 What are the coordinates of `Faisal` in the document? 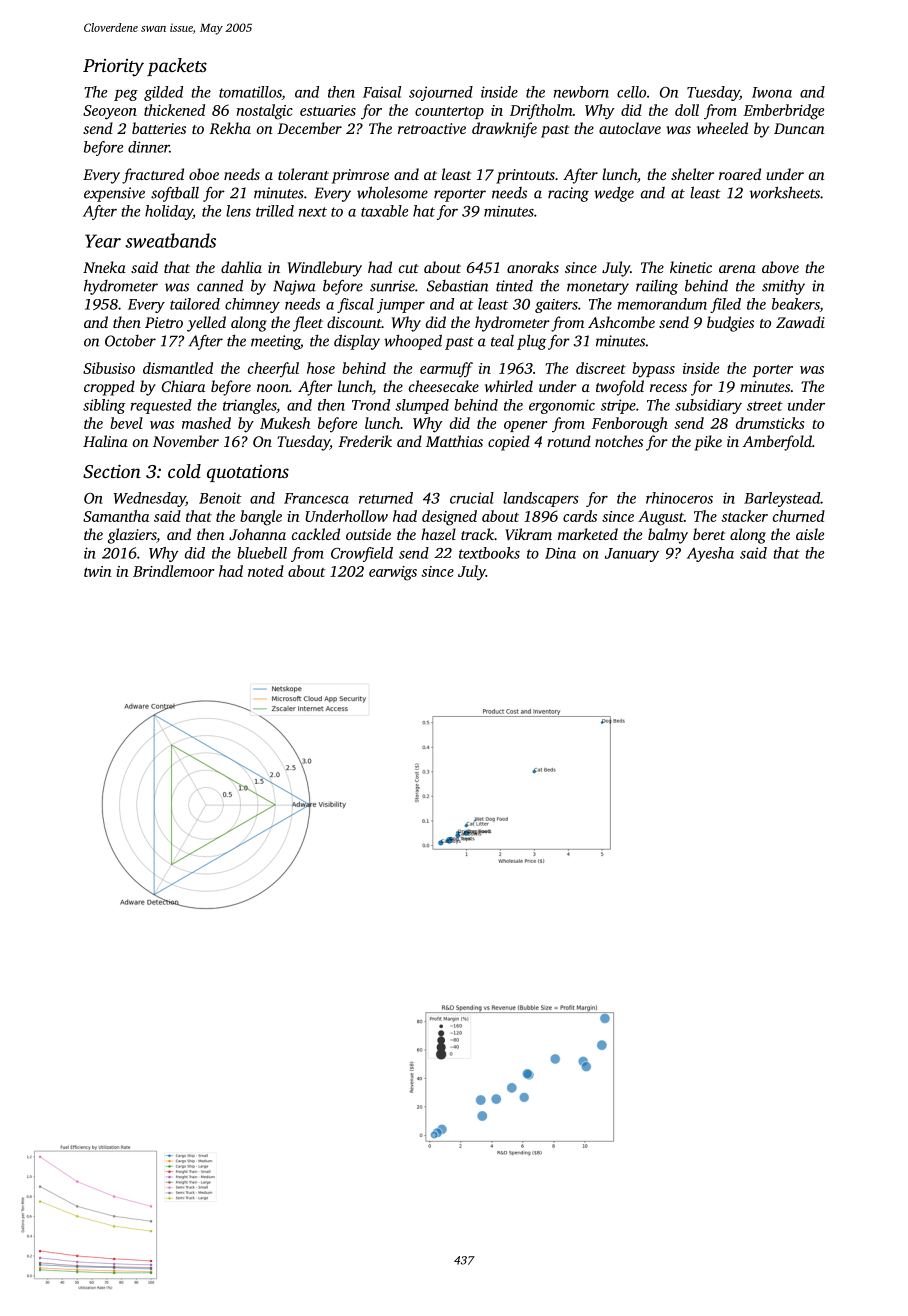 It's located at (382, 92).
